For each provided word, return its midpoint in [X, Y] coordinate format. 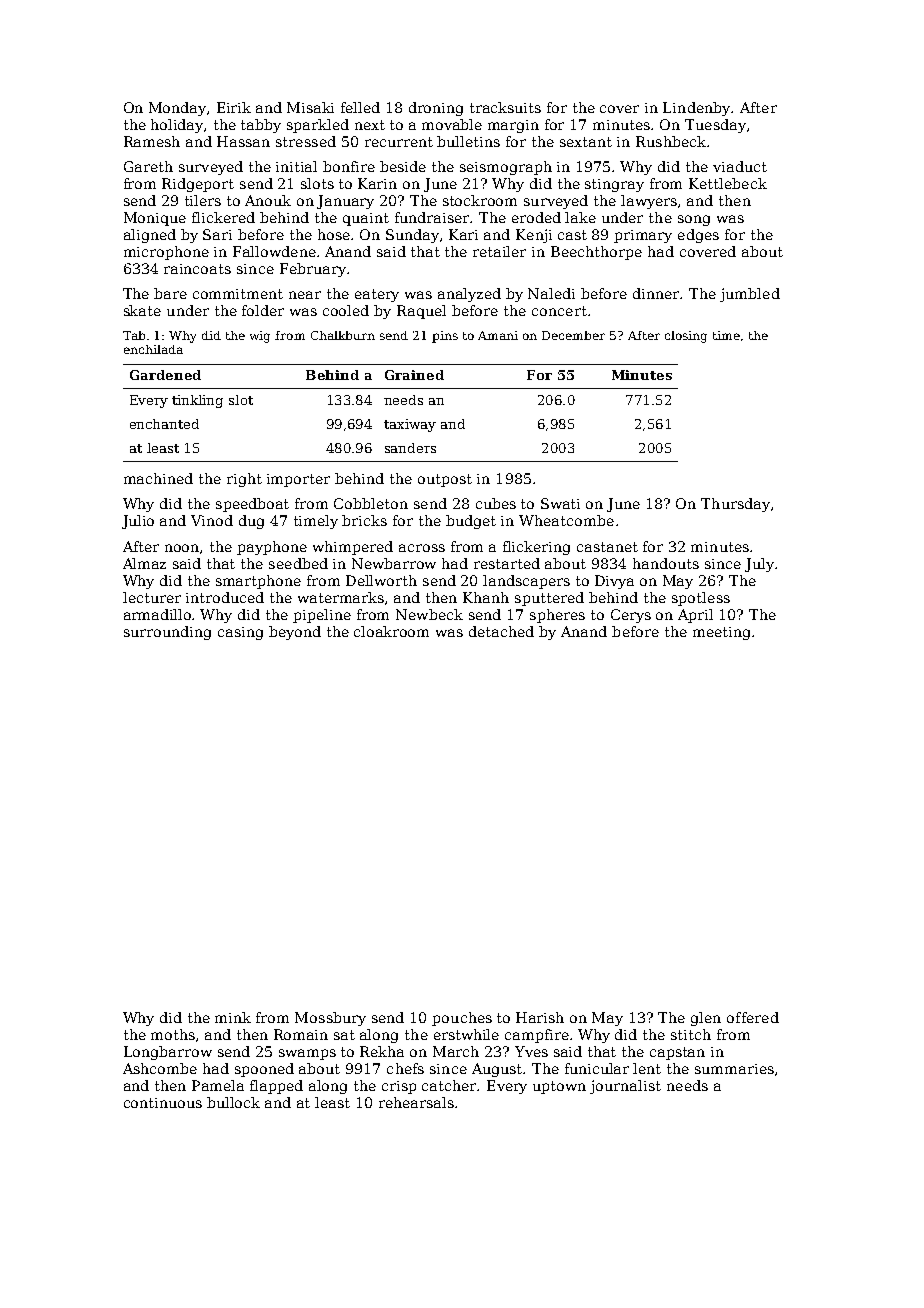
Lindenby [696, 109]
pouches [462, 1019]
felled [360, 107]
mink [233, 1017]
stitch [691, 1034]
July [759, 565]
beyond [295, 633]
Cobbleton [371, 503]
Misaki [310, 107]
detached [501, 631]
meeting [721, 633]
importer [298, 480]
